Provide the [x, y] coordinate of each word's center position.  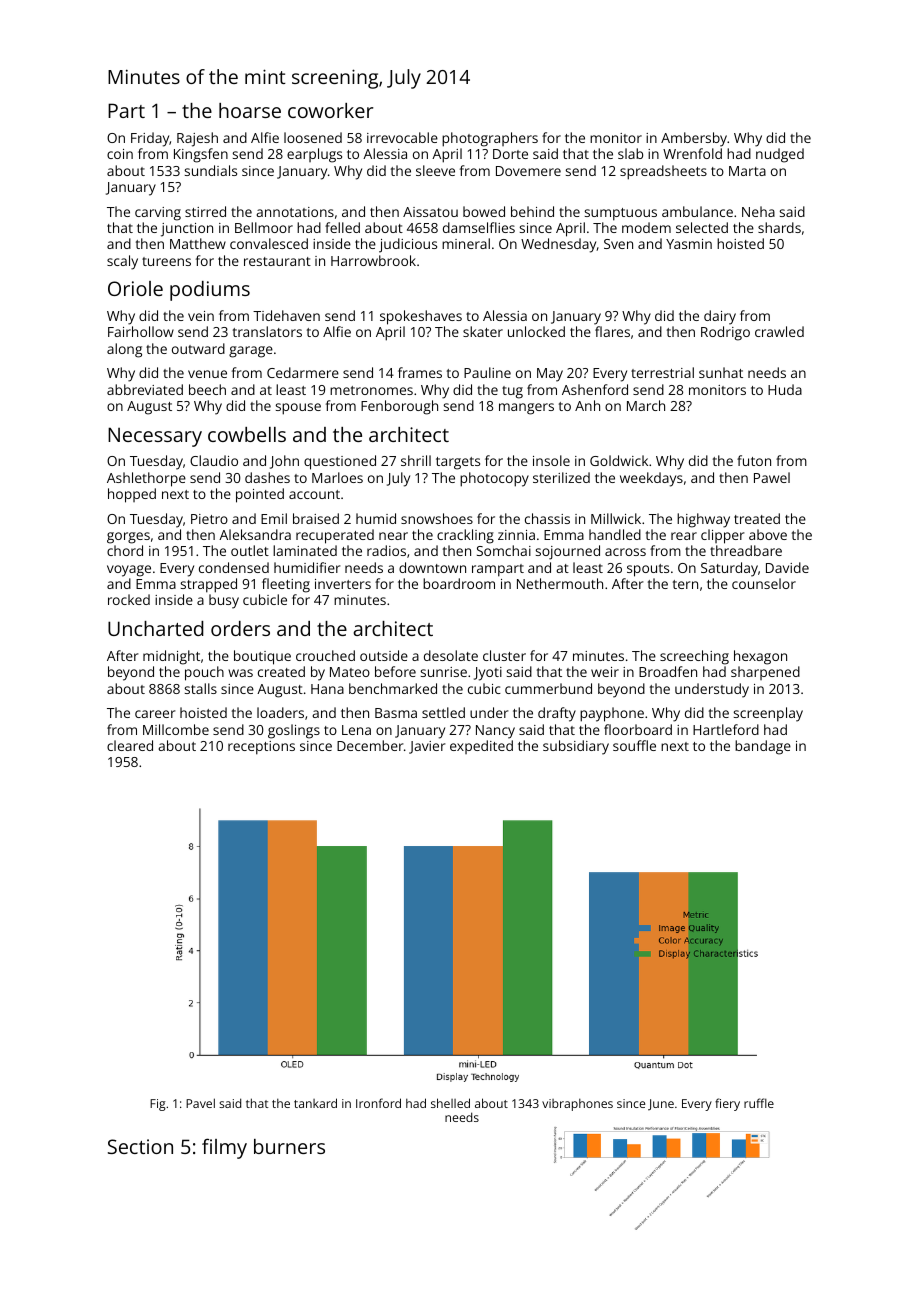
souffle [634, 745]
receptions [261, 748]
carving [158, 214]
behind [532, 211]
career [155, 714]
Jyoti [488, 674]
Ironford [378, 1103]
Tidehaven [286, 315]
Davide [787, 567]
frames [420, 372]
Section [140, 1146]
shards [779, 227]
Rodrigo [725, 333]
